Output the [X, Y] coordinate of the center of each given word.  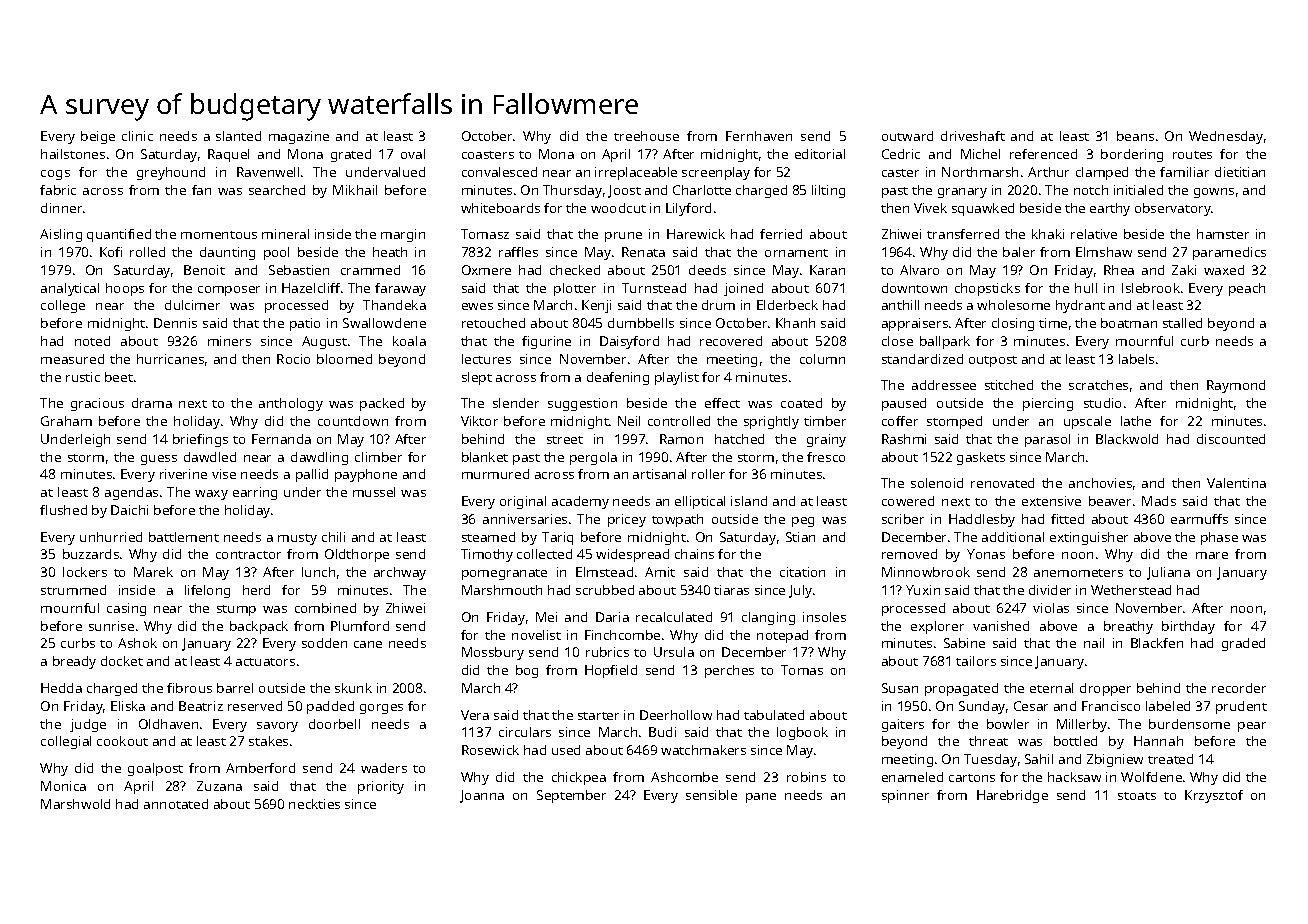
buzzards [91, 554]
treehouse [646, 136]
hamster [1223, 234]
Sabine [964, 643]
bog [527, 671]
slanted [238, 136]
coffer [900, 421]
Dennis [175, 323]
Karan [827, 270]
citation [802, 572]
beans [1135, 136]
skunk [353, 688]
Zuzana [219, 786]
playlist [677, 378]
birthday [1188, 627]
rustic [83, 377]
